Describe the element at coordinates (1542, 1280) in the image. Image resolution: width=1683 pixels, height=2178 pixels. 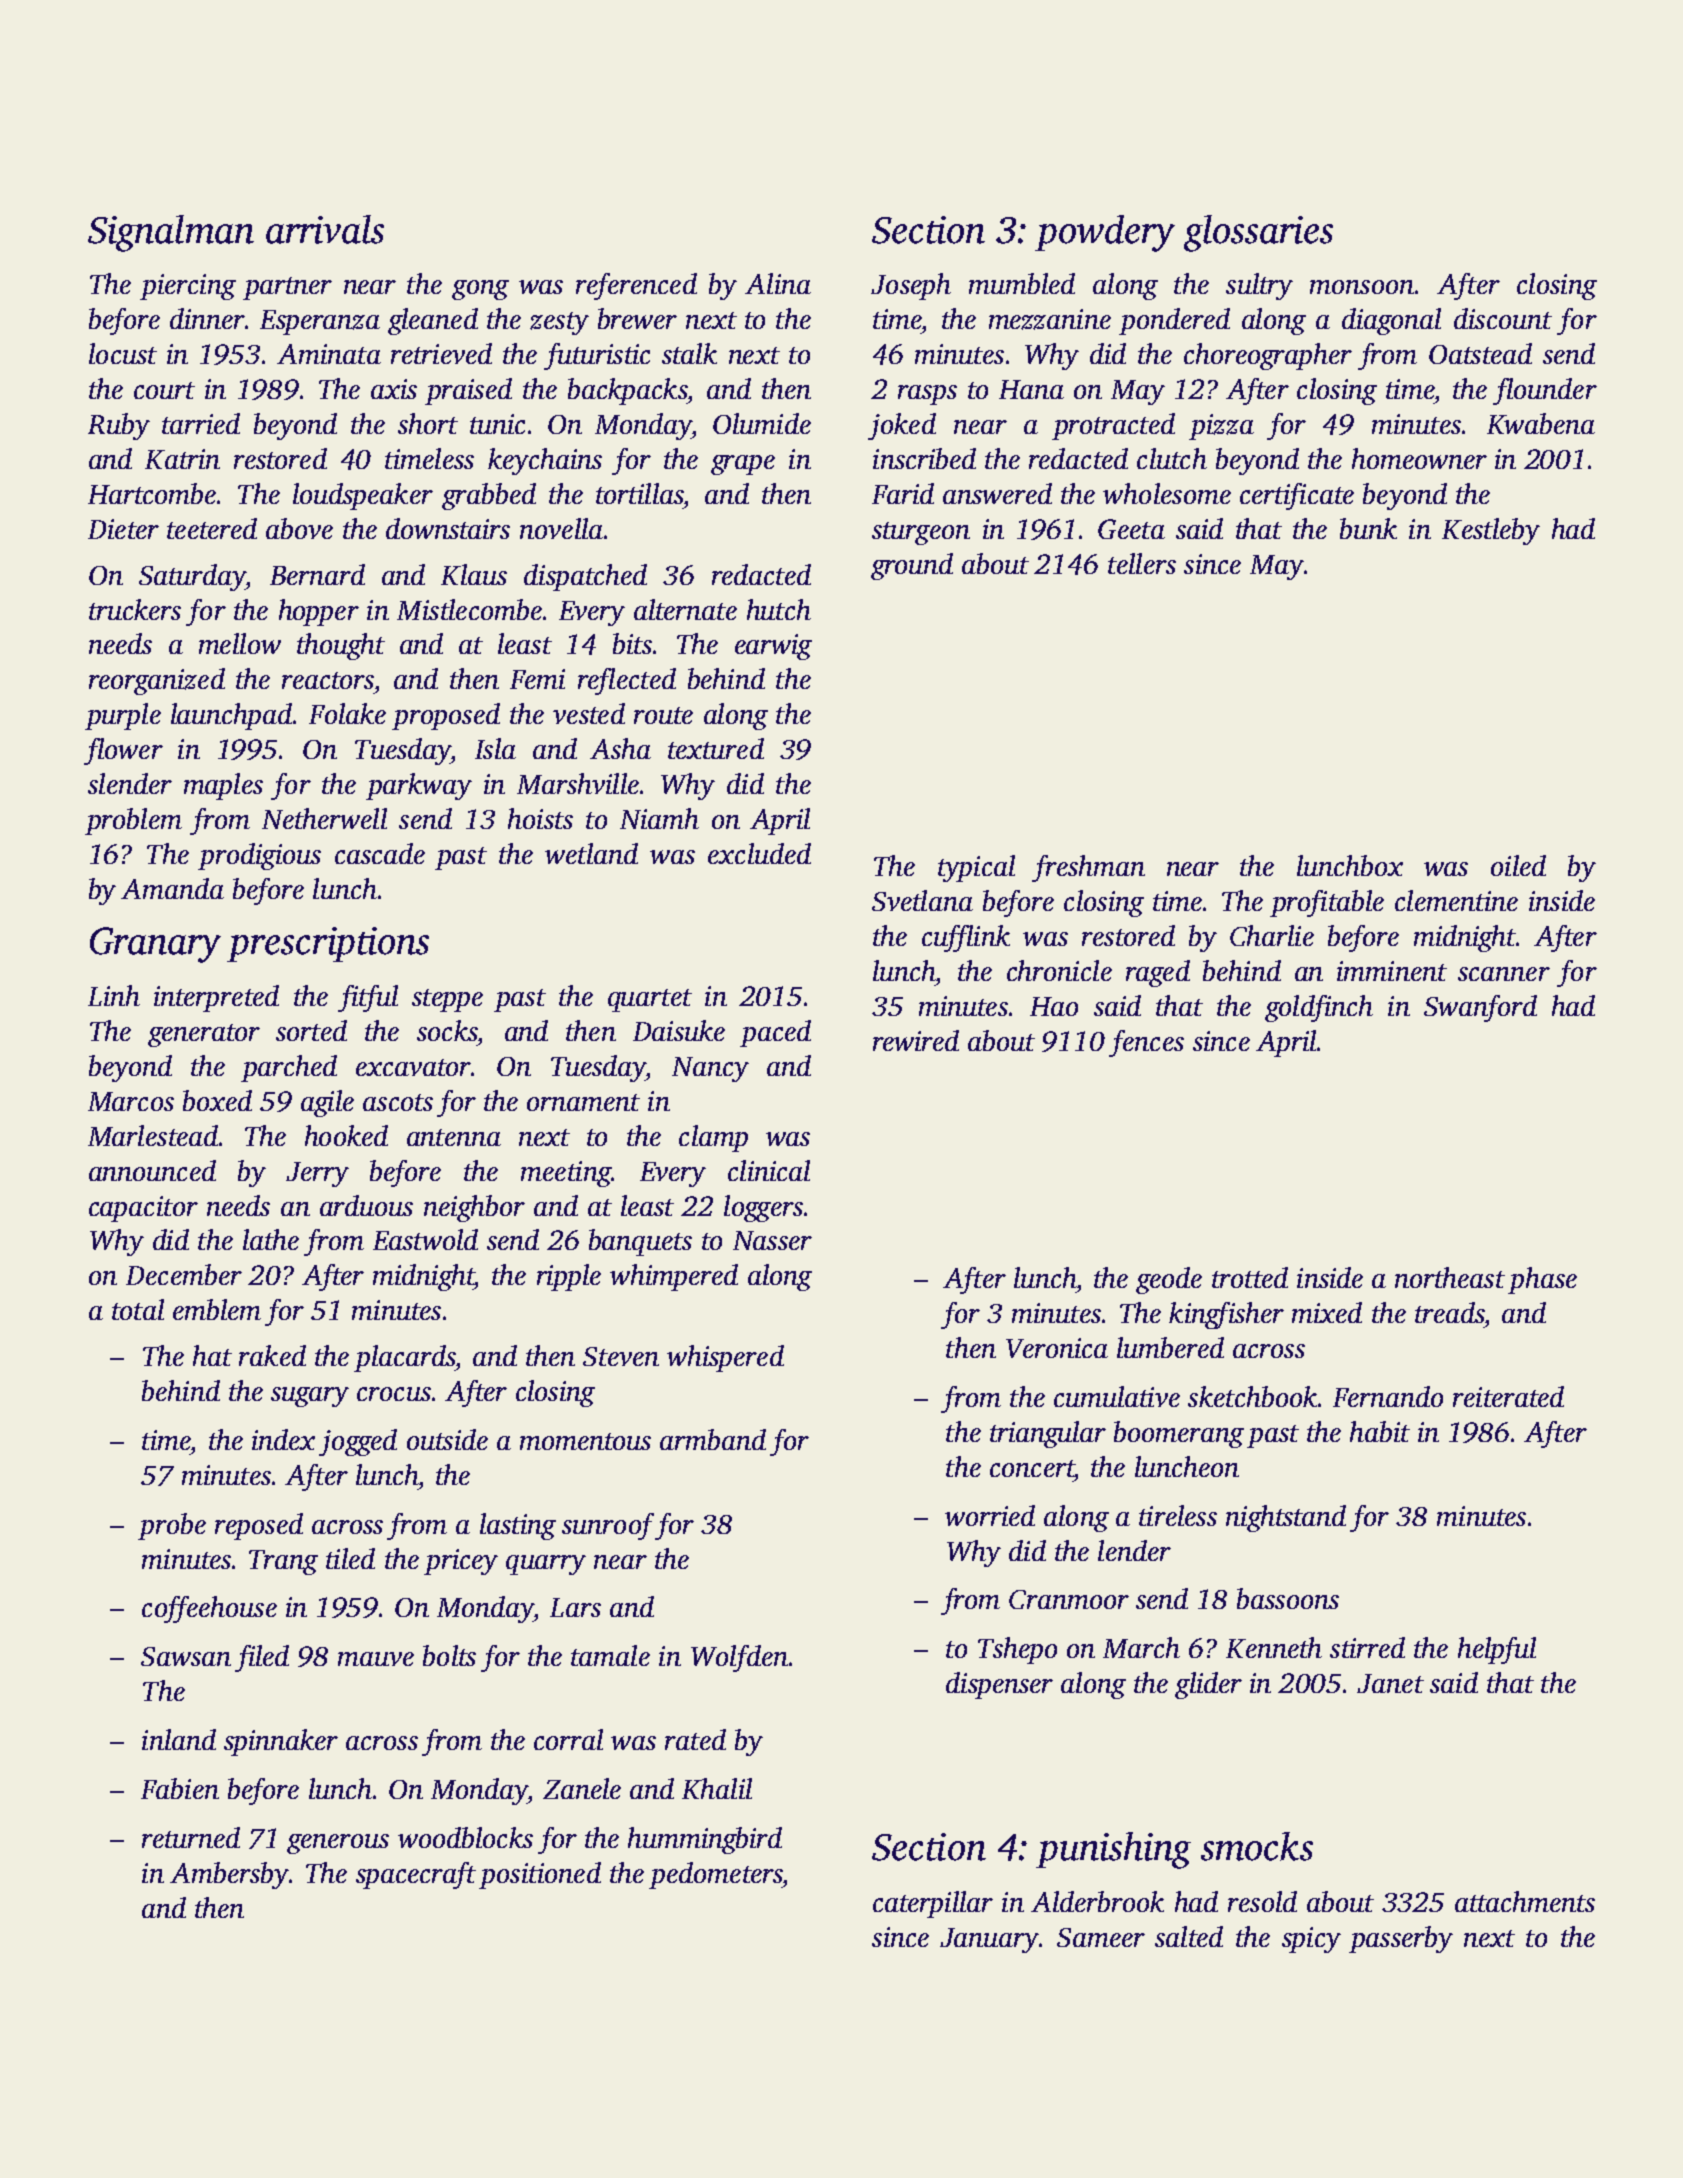
I see `phase` at that location.
